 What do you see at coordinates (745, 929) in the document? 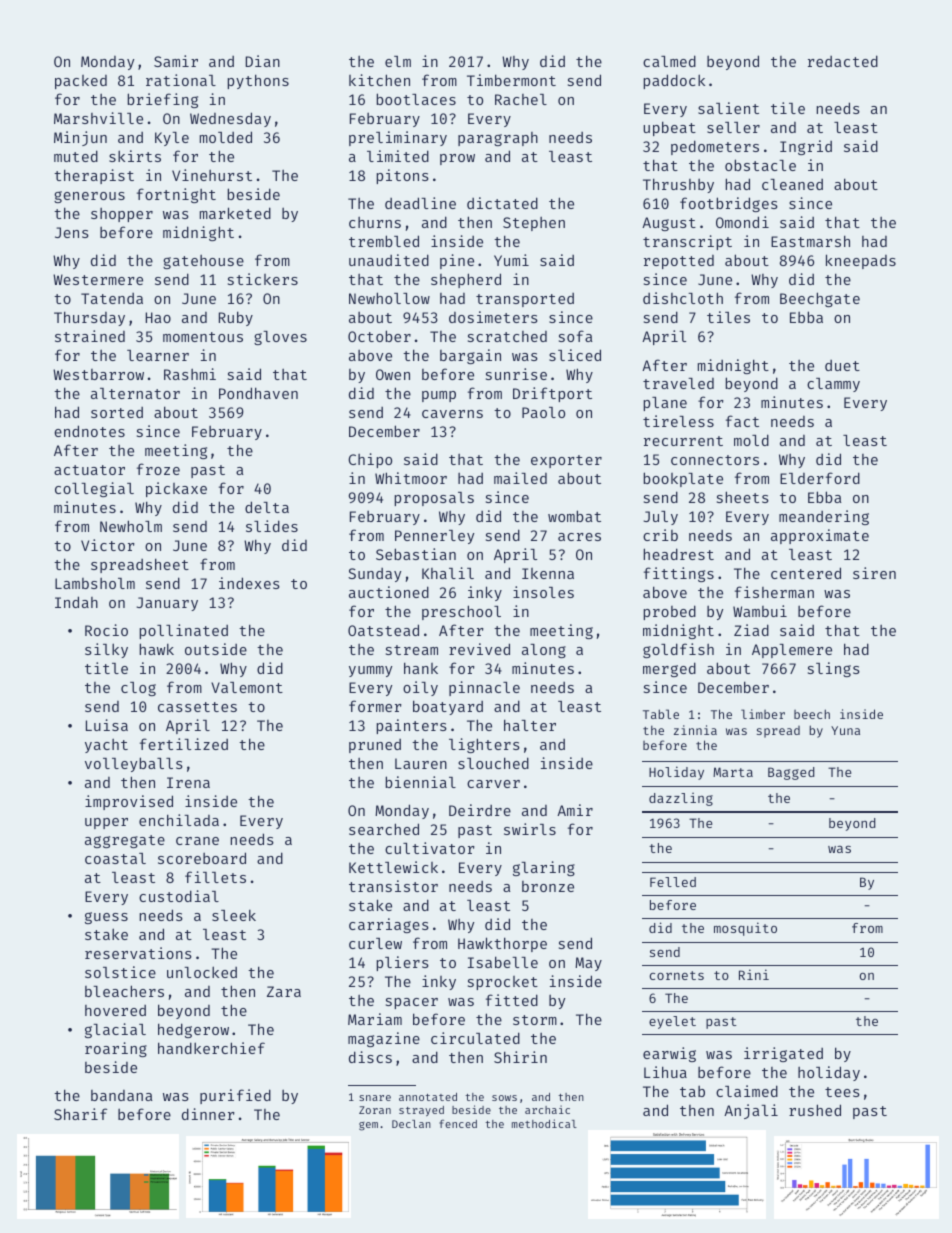
I see `mosquito` at bounding box center [745, 929].
